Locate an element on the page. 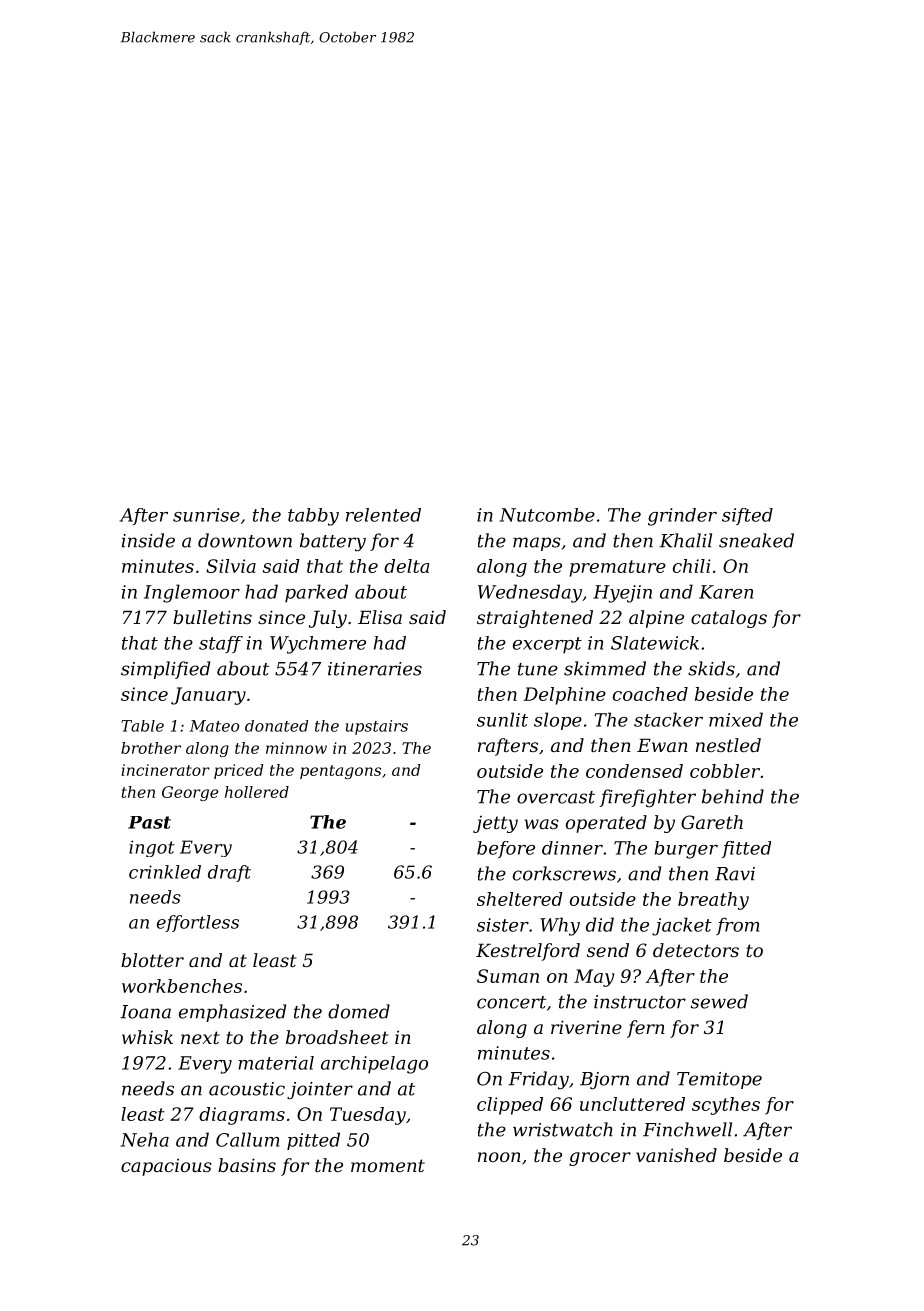  ingot is located at coordinates (152, 848).
